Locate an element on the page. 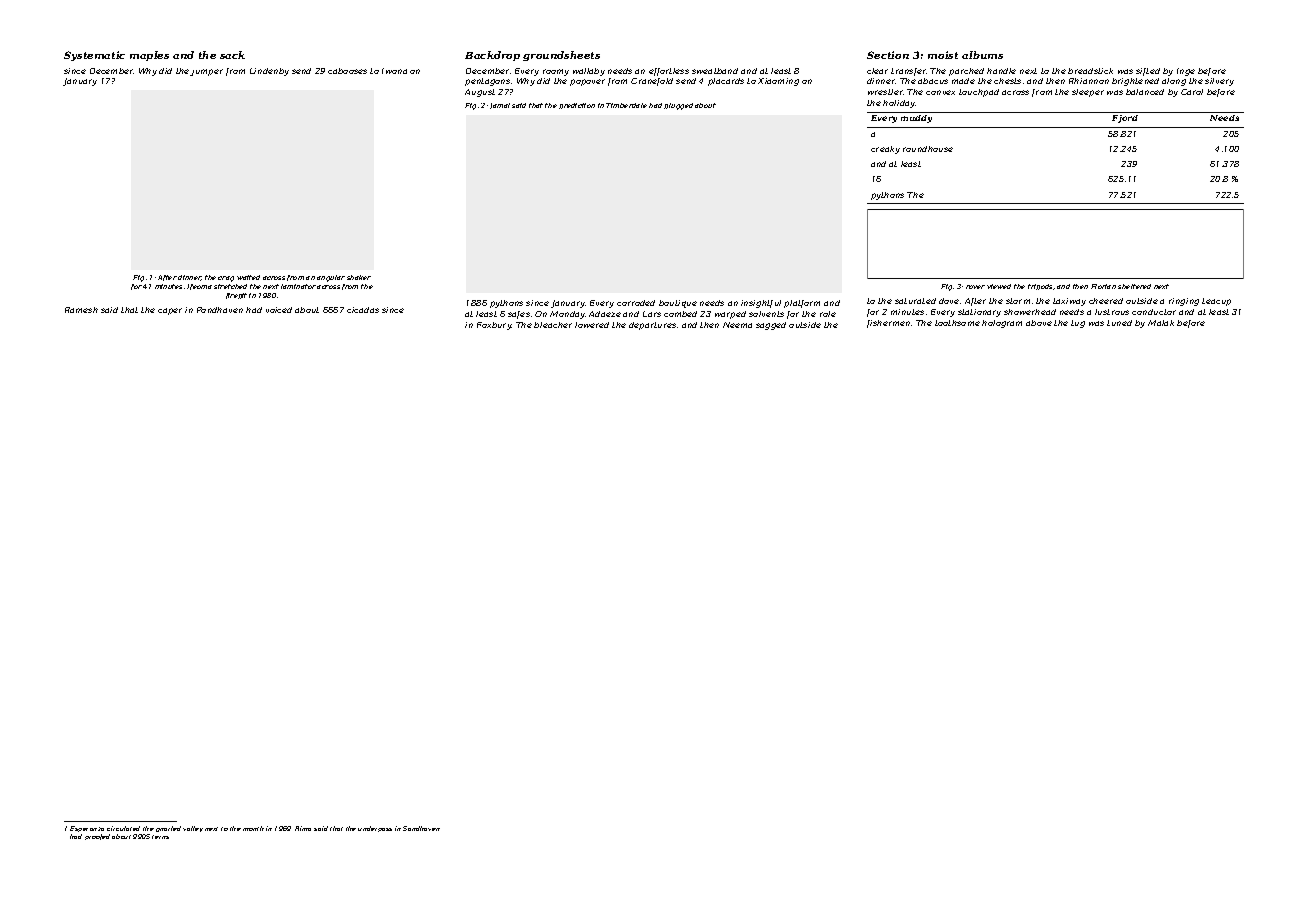 The width and height of the page is (1308, 924). Lindenby is located at coordinates (269, 72).
